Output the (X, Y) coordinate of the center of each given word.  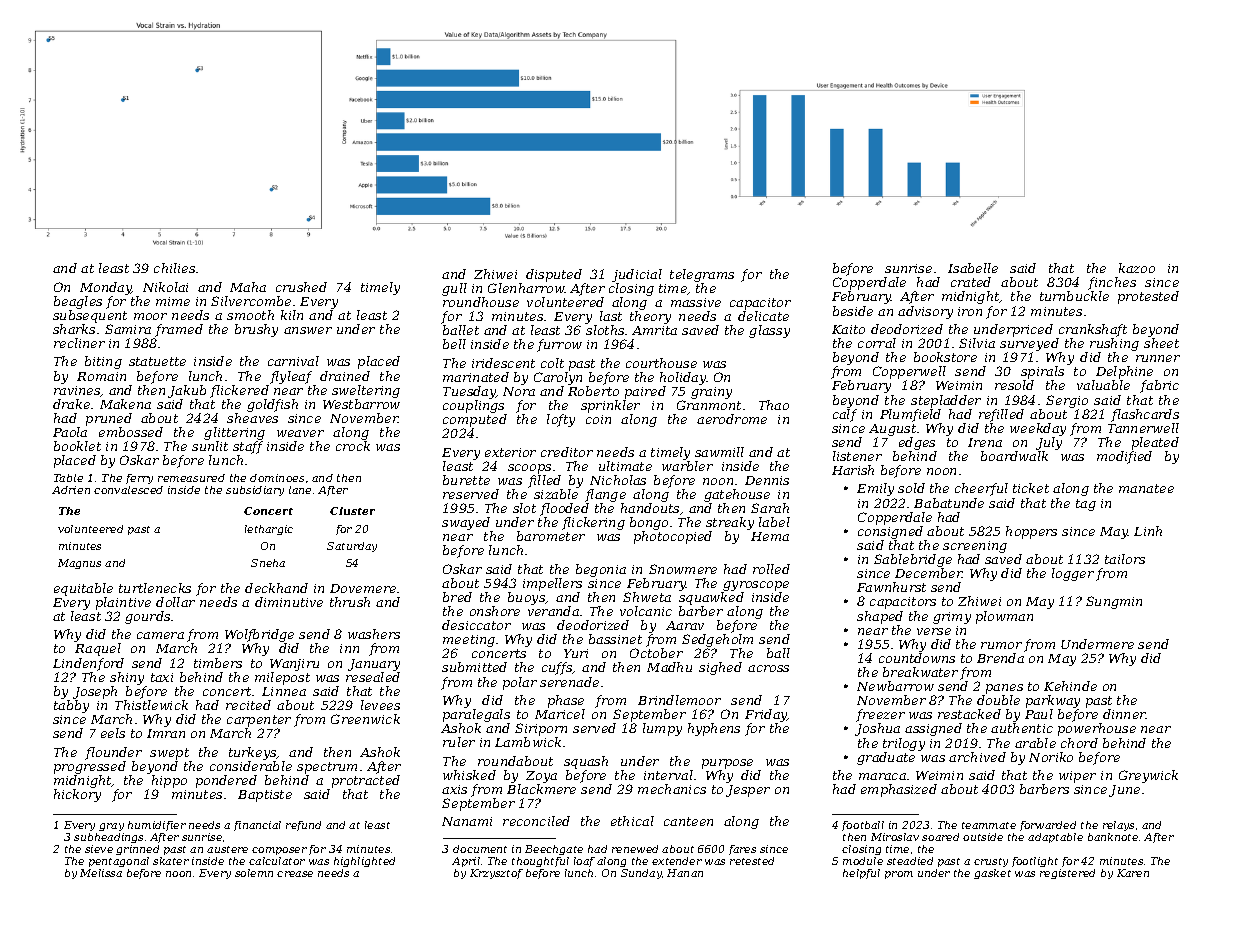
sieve (99, 849)
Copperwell (909, 372)
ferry (139, 479)
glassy (769, 331)
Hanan (685, 873)
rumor (1001, 645)
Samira (128, 329)
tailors (1125, 559)
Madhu (669, 667)
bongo (649, 523)
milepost (282, 678)
